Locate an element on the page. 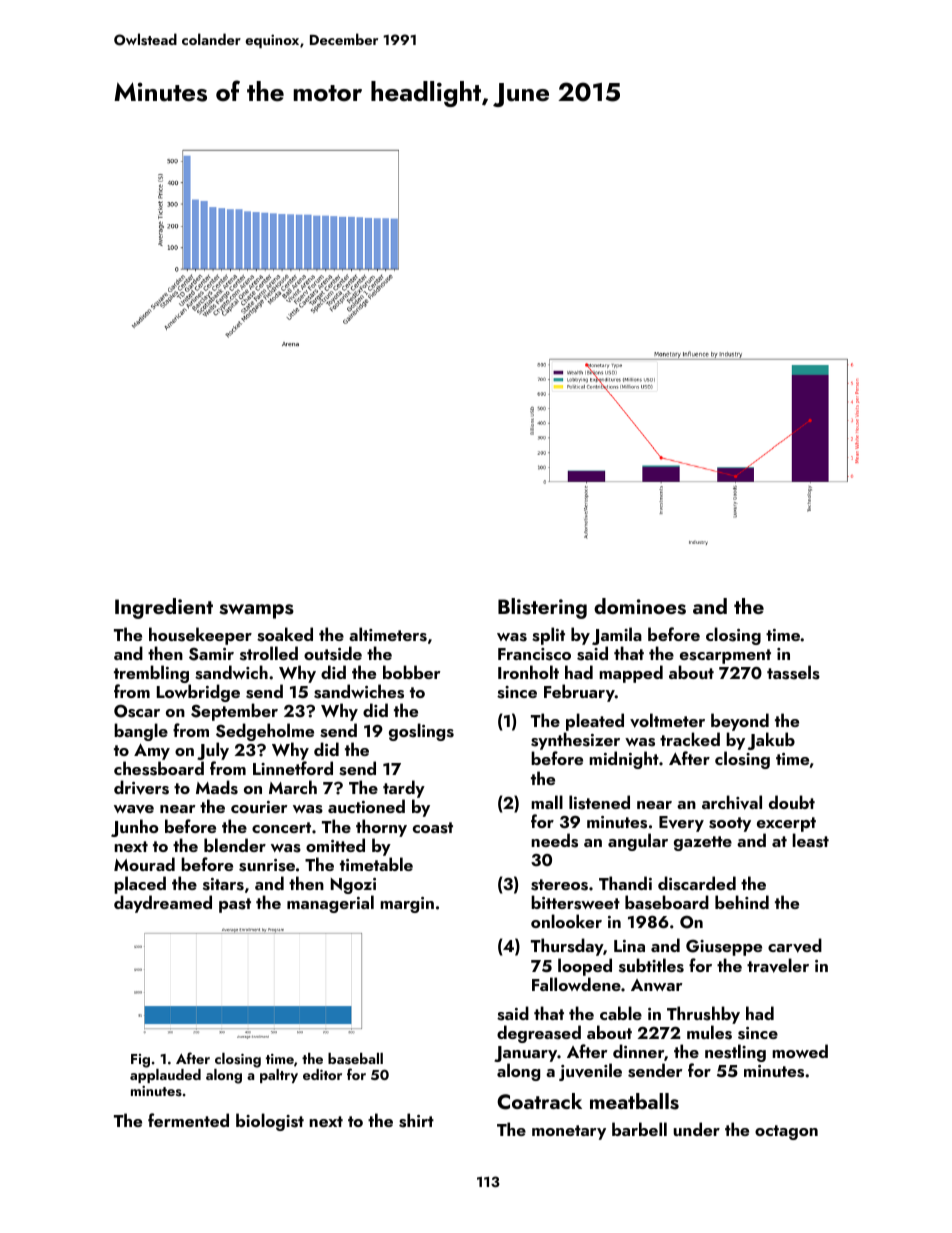  applauded is located at coordinates (165, 1076).
